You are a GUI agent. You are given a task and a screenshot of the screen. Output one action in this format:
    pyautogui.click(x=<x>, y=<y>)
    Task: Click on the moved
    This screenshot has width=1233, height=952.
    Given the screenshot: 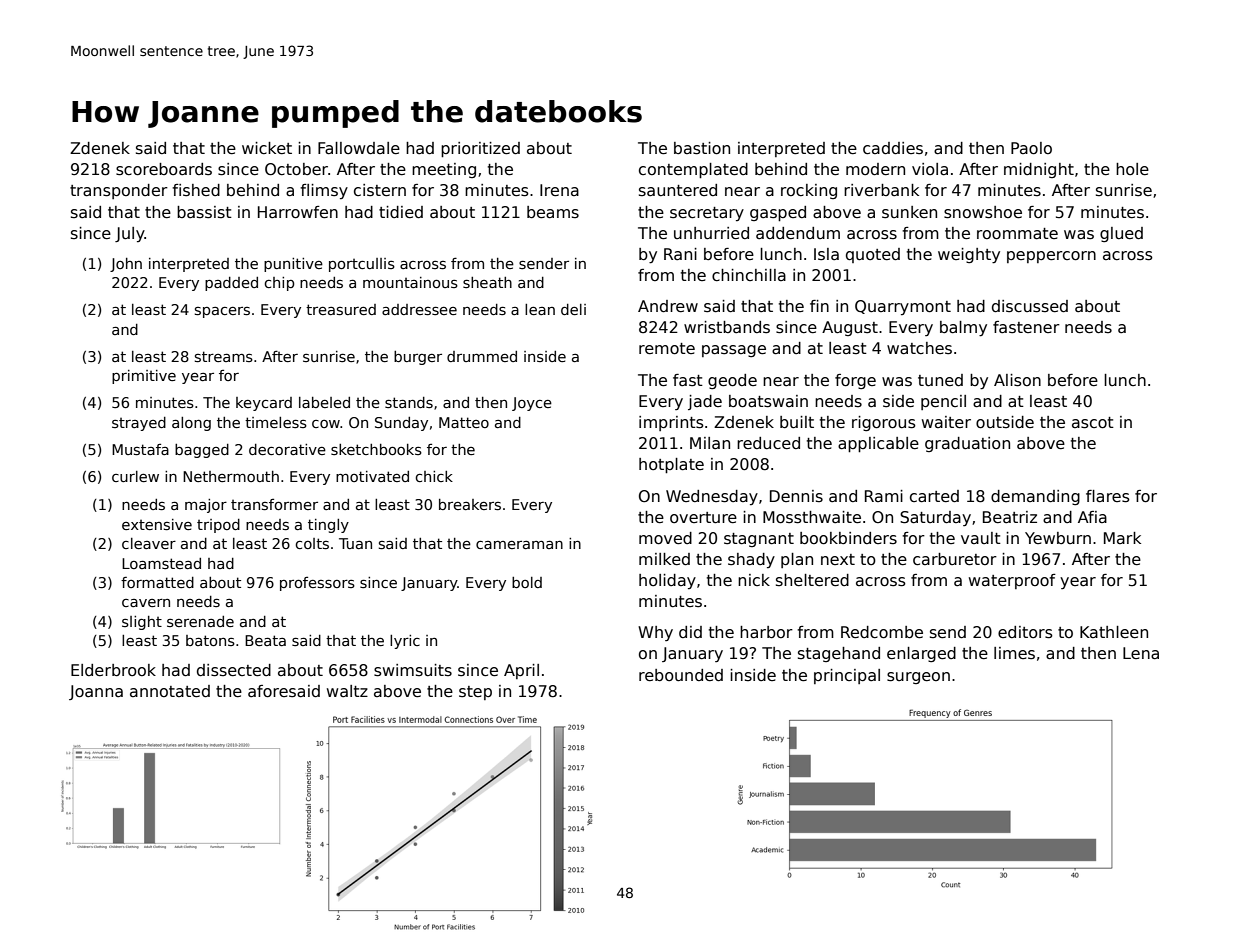 What is the action you would take?
    pyautogui.click(x=665, y=538)
